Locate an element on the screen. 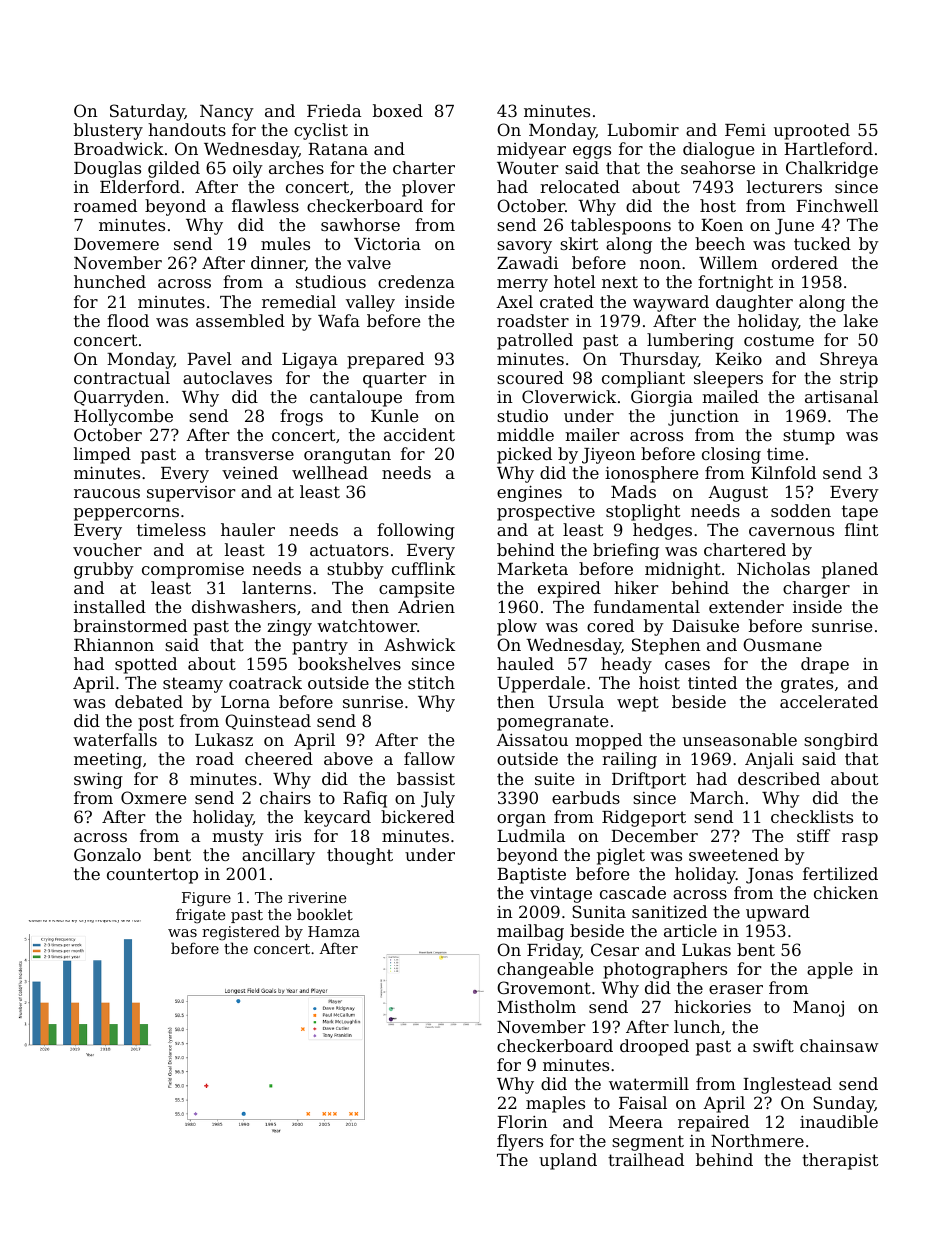 The image size is (952, 1233). assembled is located at coordinates (240, 320).
